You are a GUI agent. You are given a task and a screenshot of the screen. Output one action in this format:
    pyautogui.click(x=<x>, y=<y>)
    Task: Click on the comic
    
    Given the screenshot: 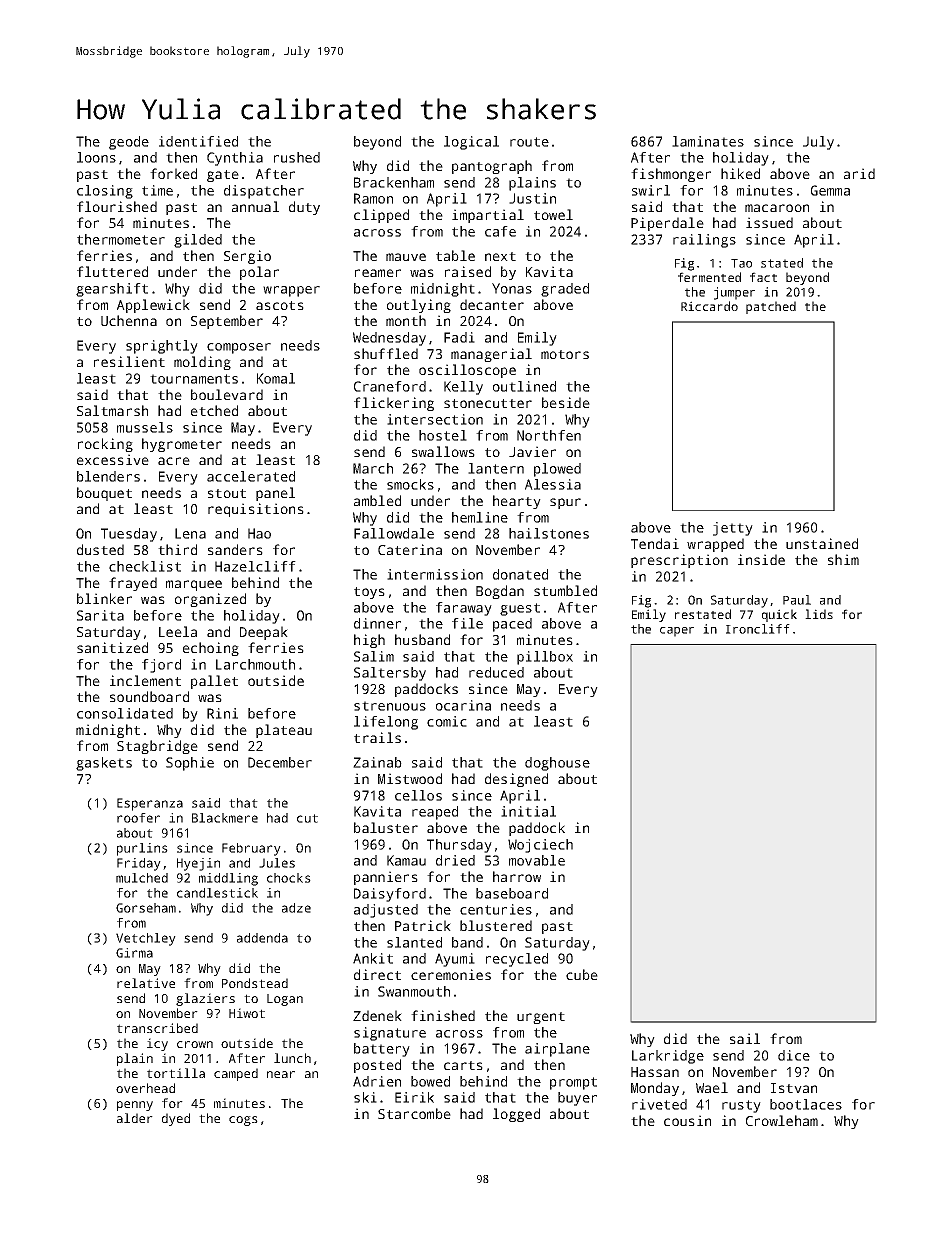 What is the action you would take?
    pyautogui.click(x=447, y=721)
